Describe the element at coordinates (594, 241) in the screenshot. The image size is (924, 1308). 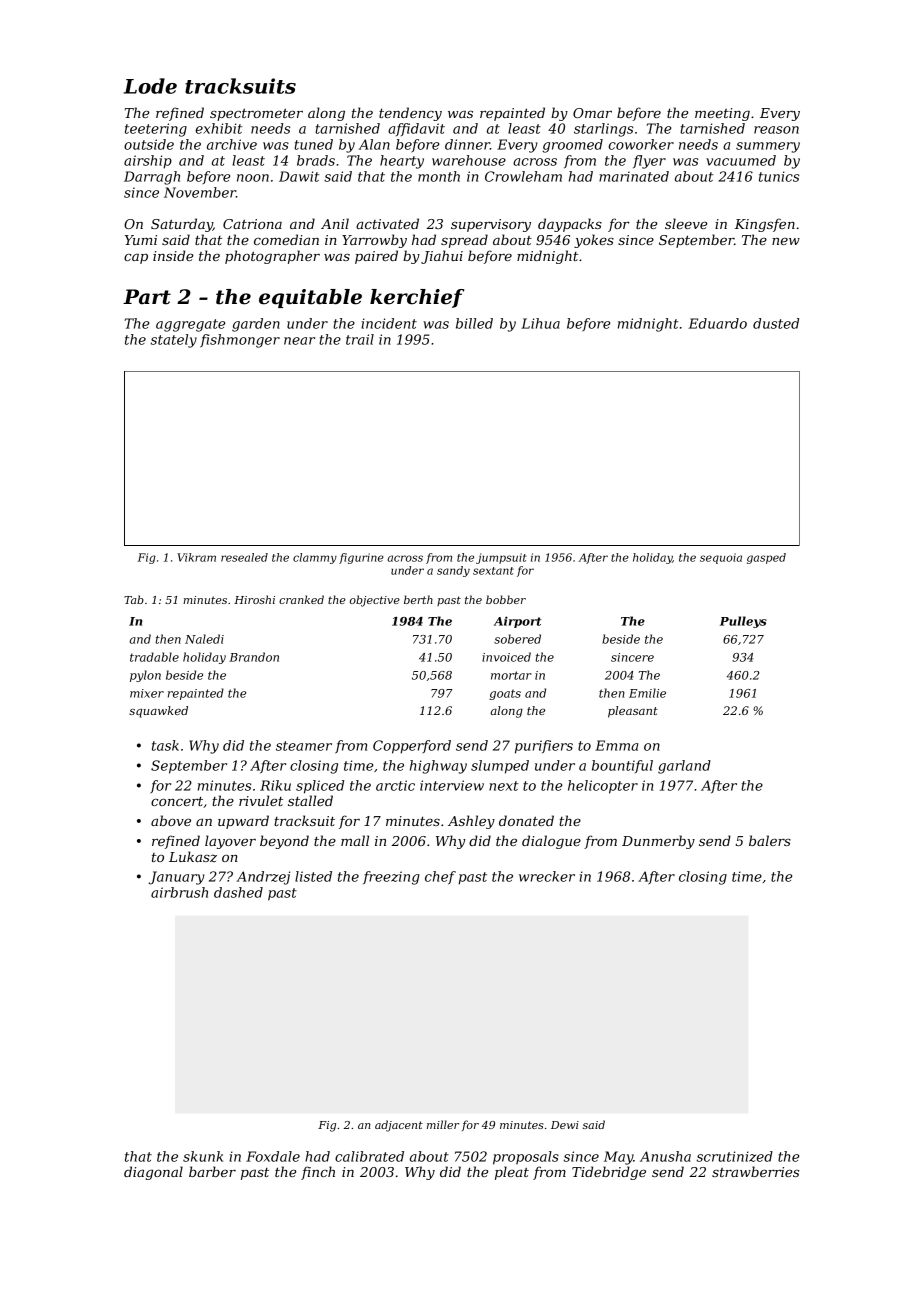
I see `yokes` at that location.
